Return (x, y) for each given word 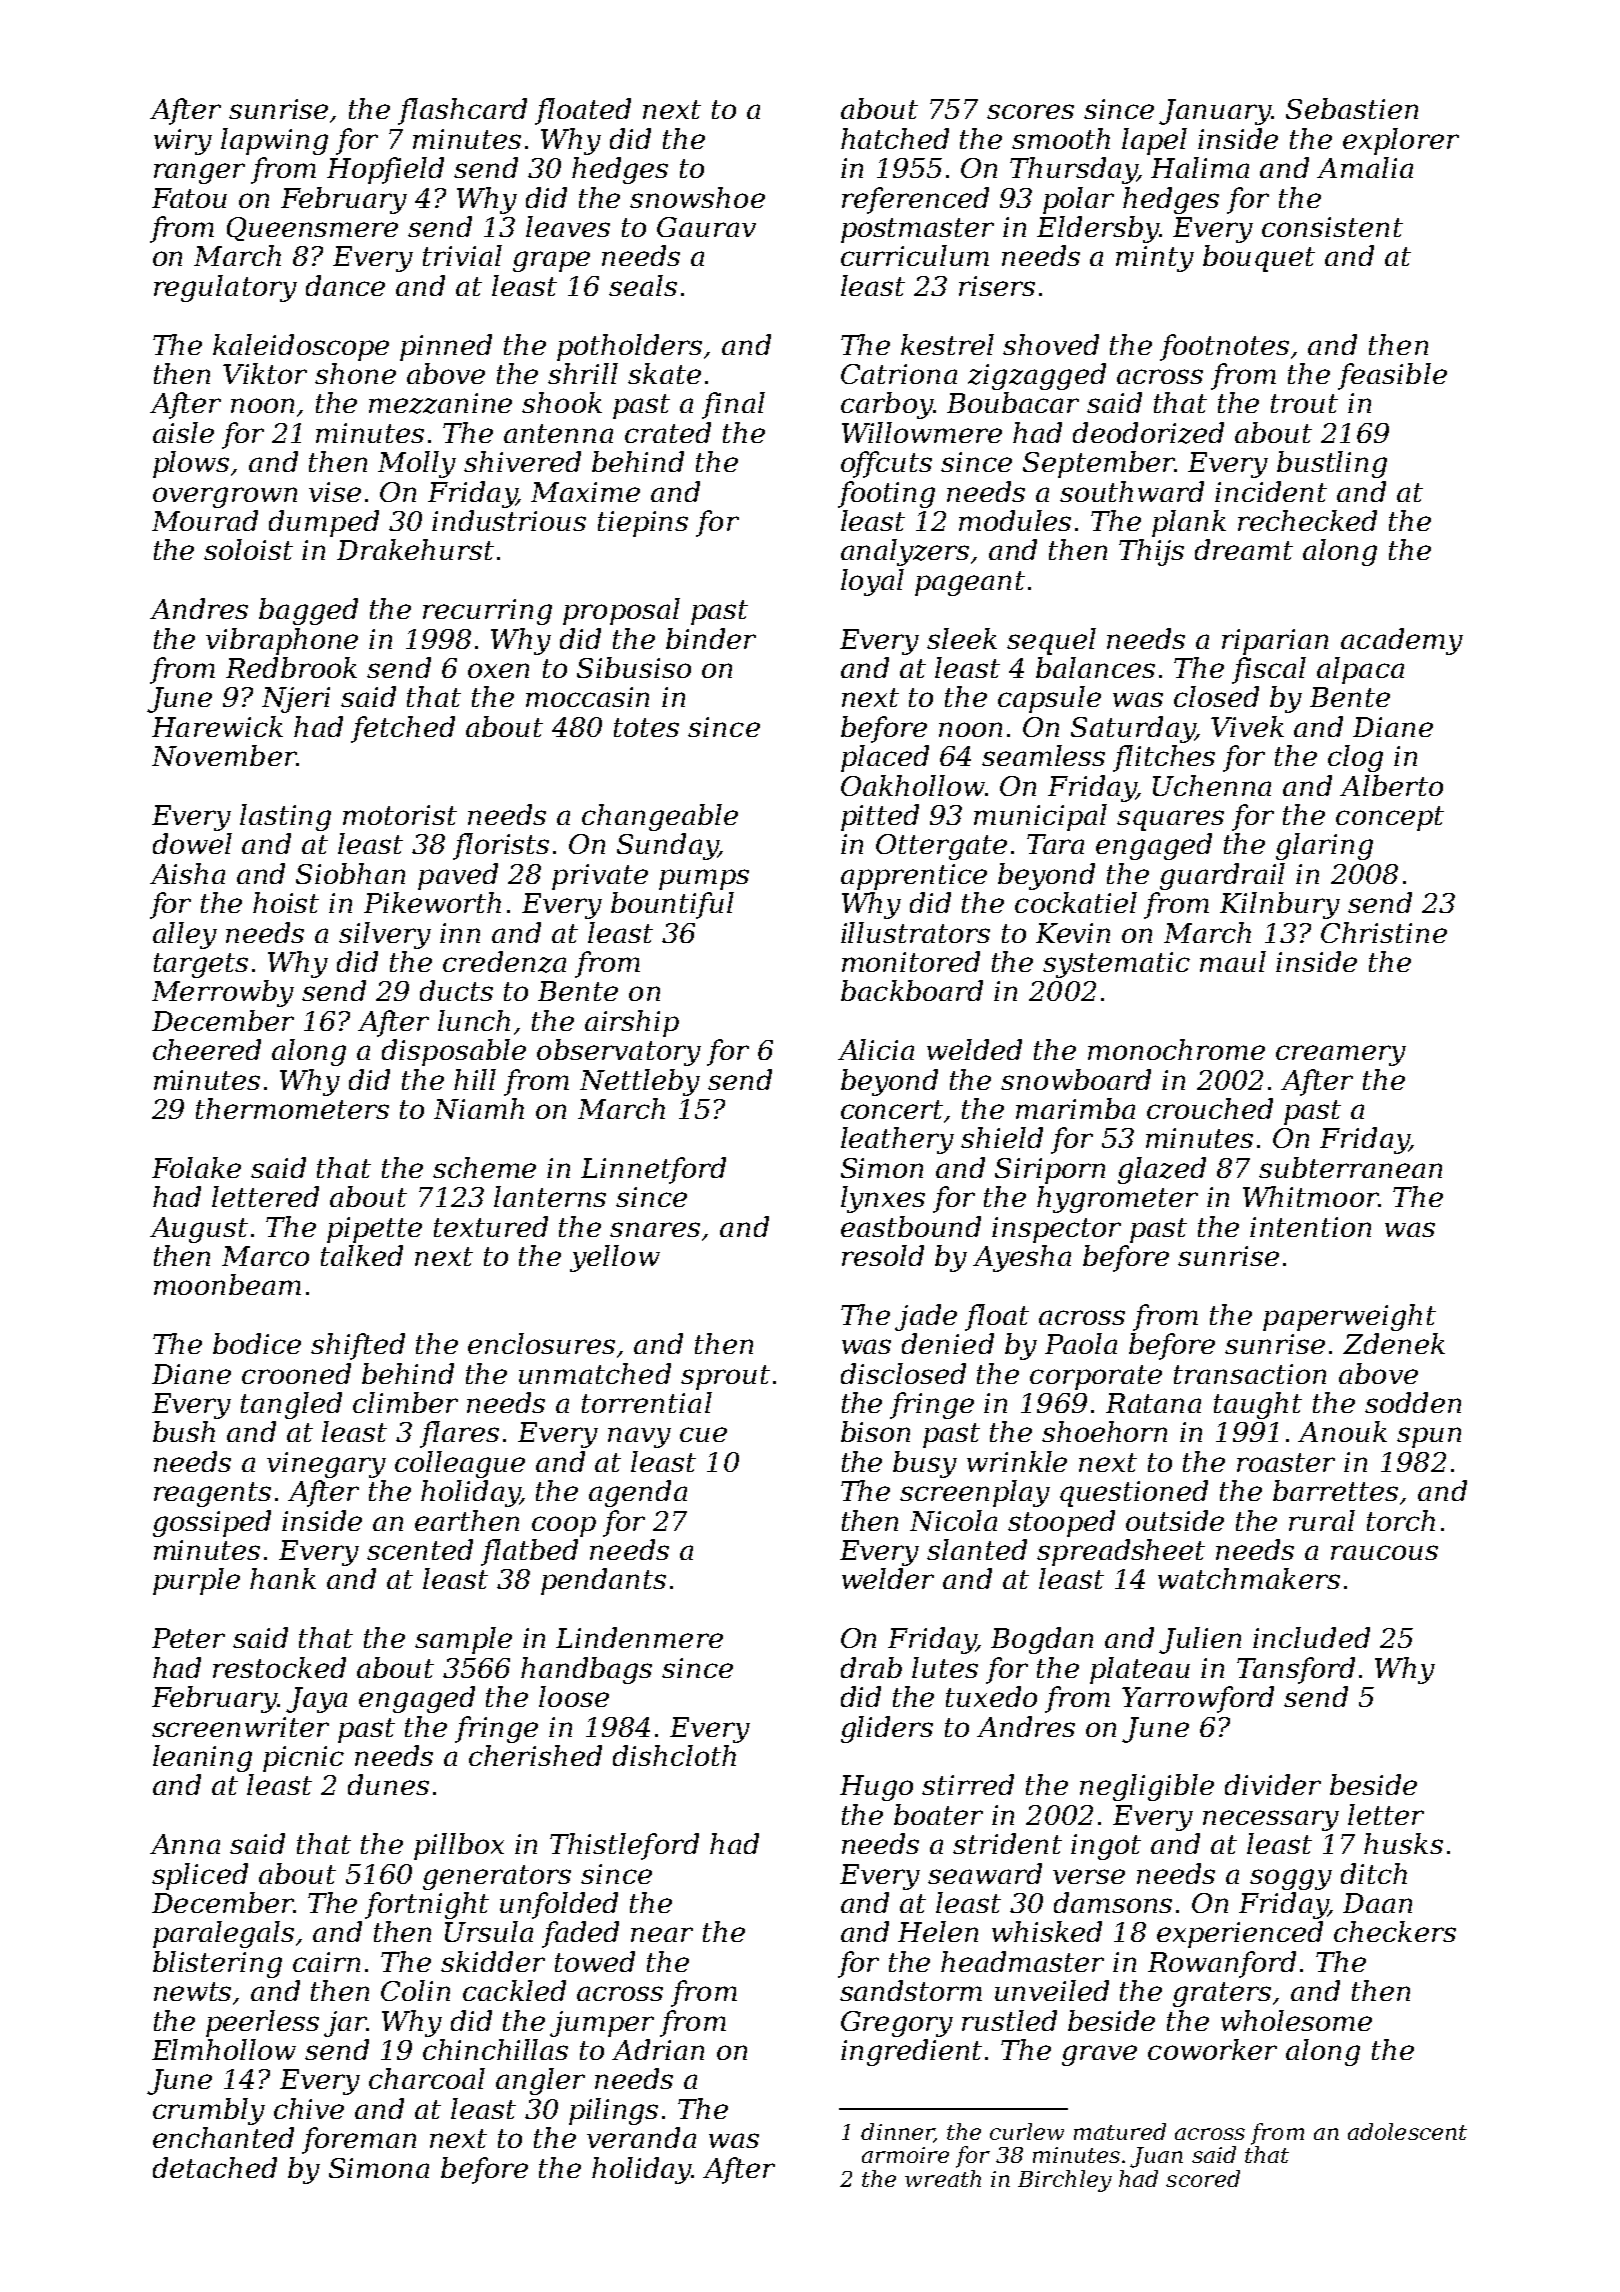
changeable (660, 817)
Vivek (1247, 726)
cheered (207, 1049)
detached (215, 2167)
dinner (897, 2132)
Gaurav (706, 227)
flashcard (462, 111)
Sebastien (1352, 108)
